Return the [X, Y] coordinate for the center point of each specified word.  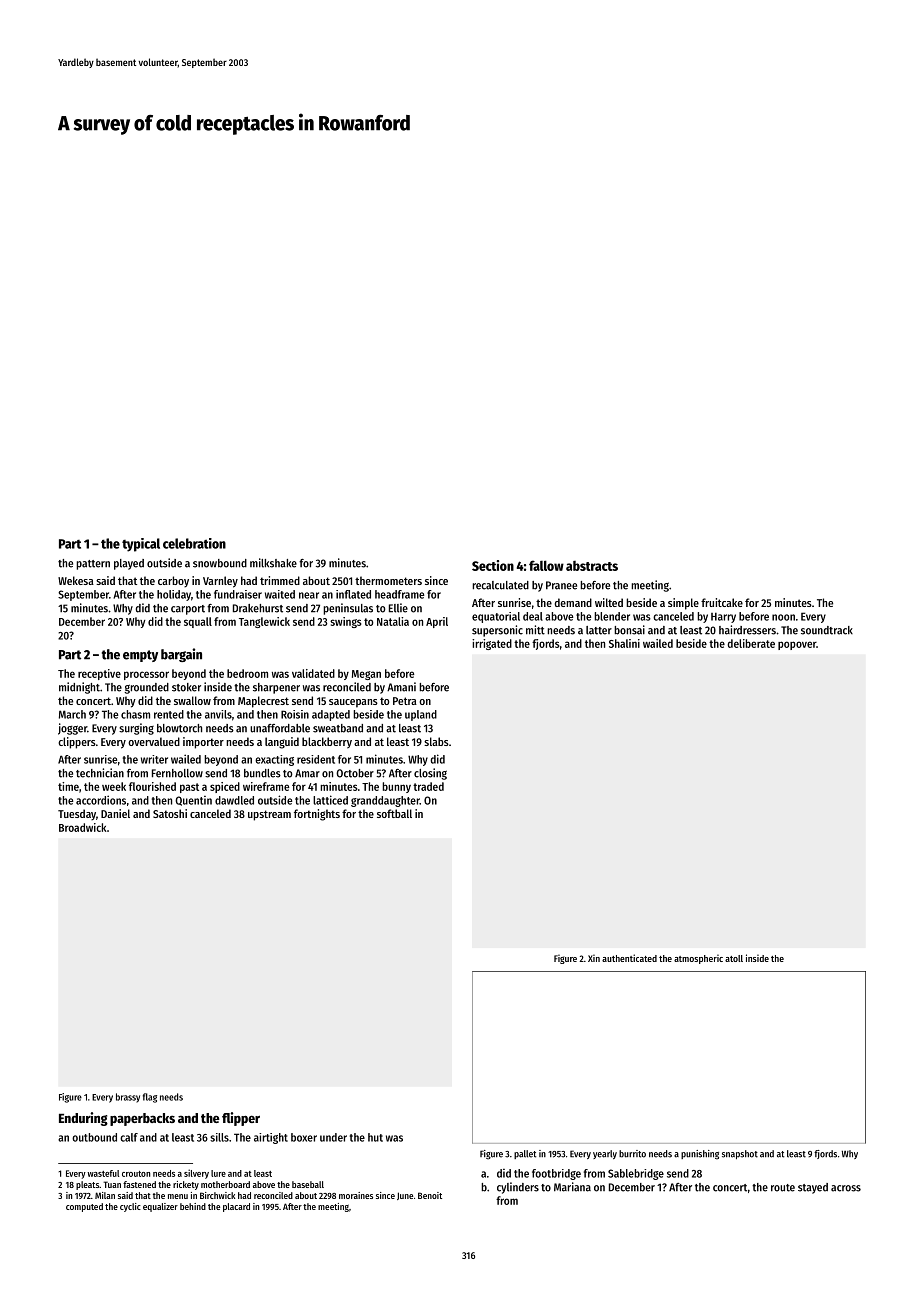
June [405, 1196]
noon [783, 617]
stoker [186, 687]
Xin [594, 958]
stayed [813, 1188]
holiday [174, 595]
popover [797, 645]
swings [346, 622]
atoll [734, 958]
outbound [94, 1137]
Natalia [393, 621]
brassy [128, 1098]
